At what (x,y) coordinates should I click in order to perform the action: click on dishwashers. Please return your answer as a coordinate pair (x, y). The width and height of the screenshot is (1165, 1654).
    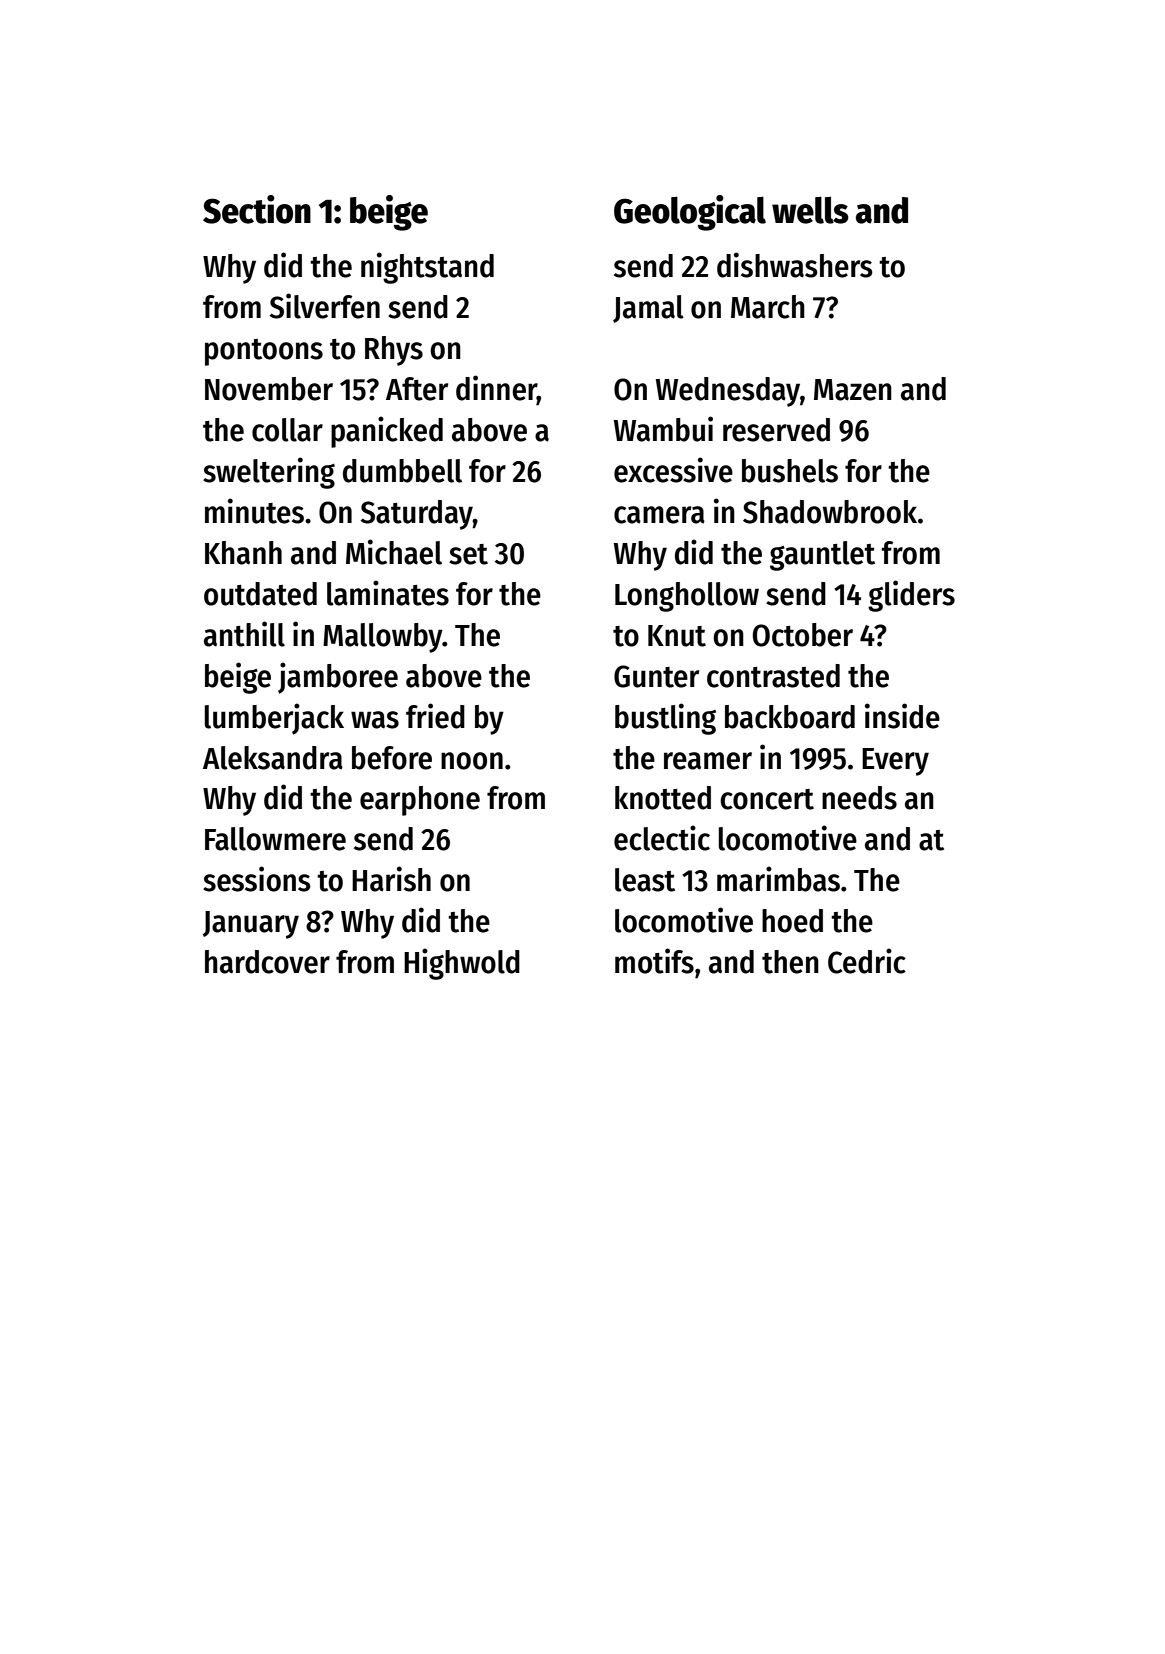
    Looking at the image, I should click on (795, 265).
